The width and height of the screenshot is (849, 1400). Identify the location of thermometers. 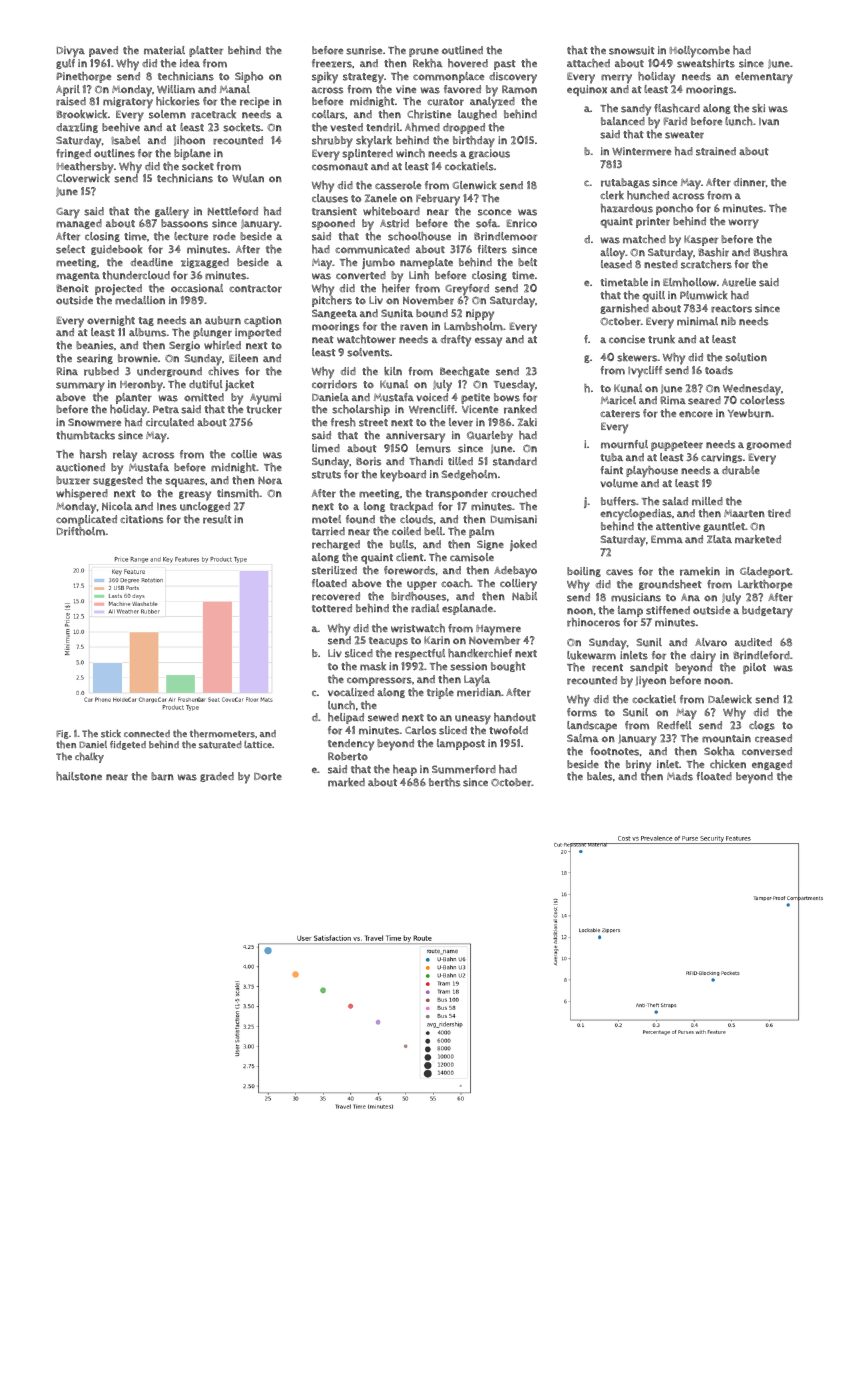
(222, 733).
